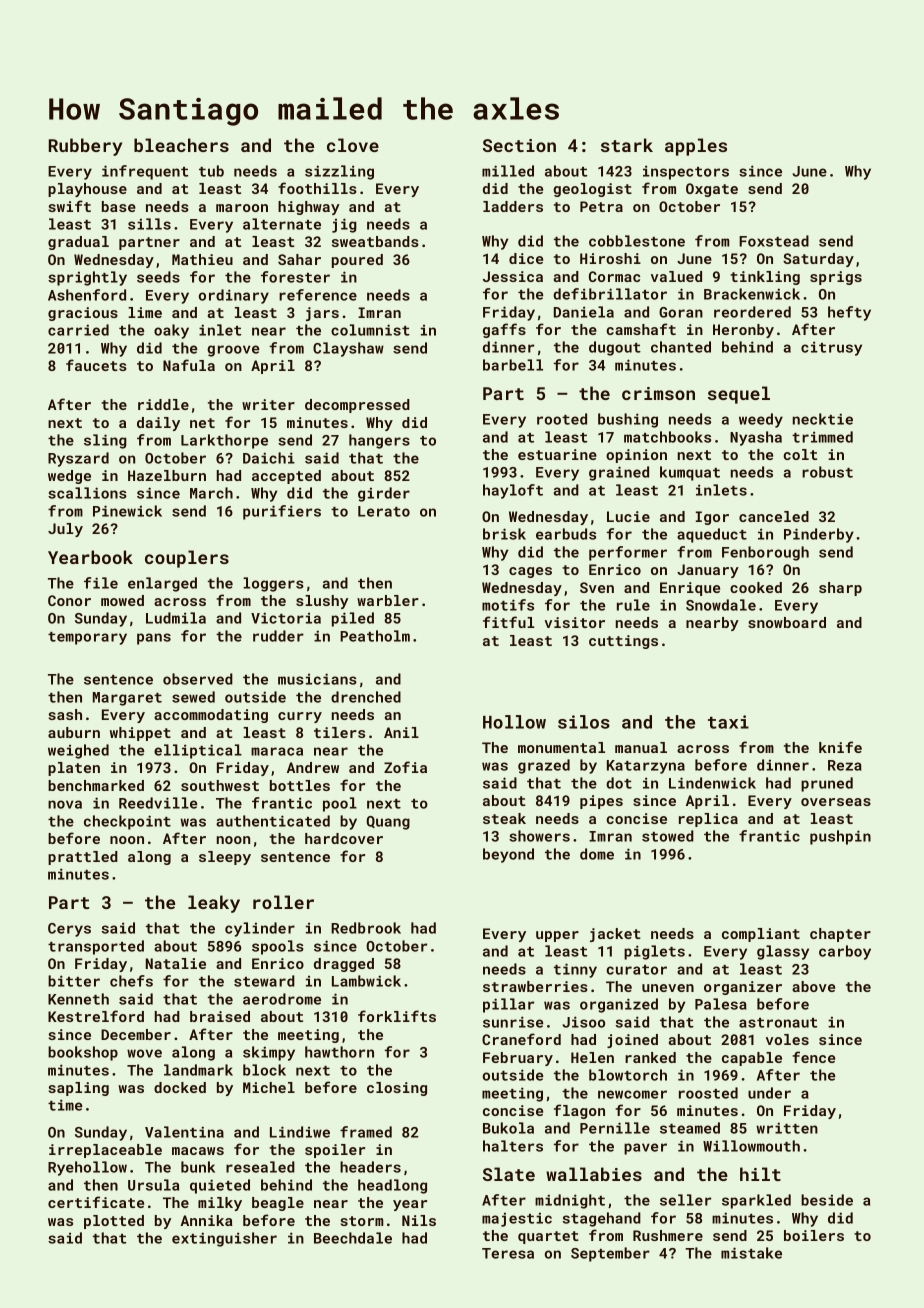 The width and height of the page is (924, 1308). What do you see at coordinates (526, 258) in the page?
I see `dice` at bounding box center [526, 258].
